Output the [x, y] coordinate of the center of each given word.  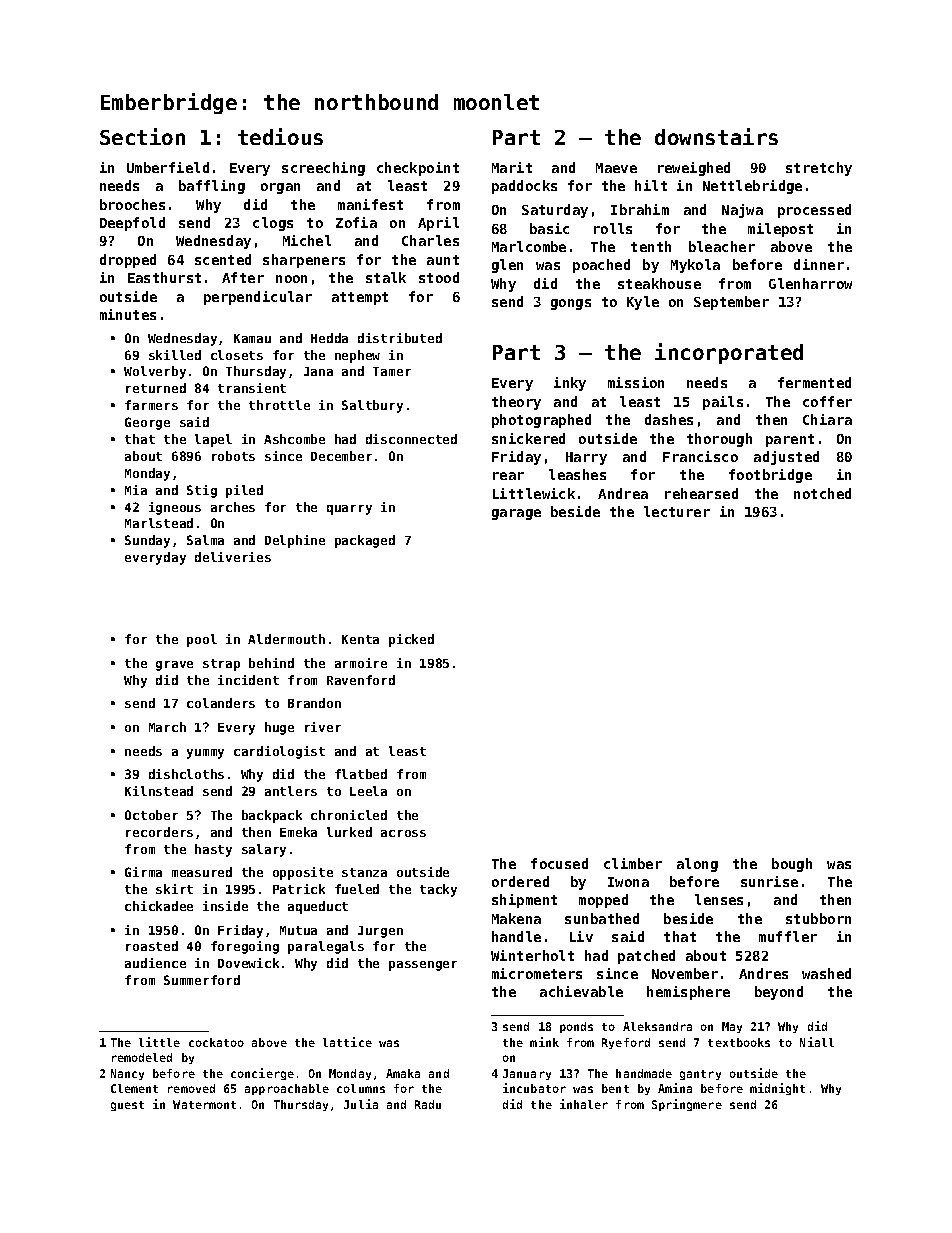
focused [559, 863]
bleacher [722, 246]
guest [127, 1106]
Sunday [147, 541]
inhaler [584, 1104]
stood [439, 277]
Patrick [299, 889]
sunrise [769, 881]
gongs [571, 304]
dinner [819, 264]
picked [411, 640]
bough [792, 865]
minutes [128, 314]
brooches [132, 204]
